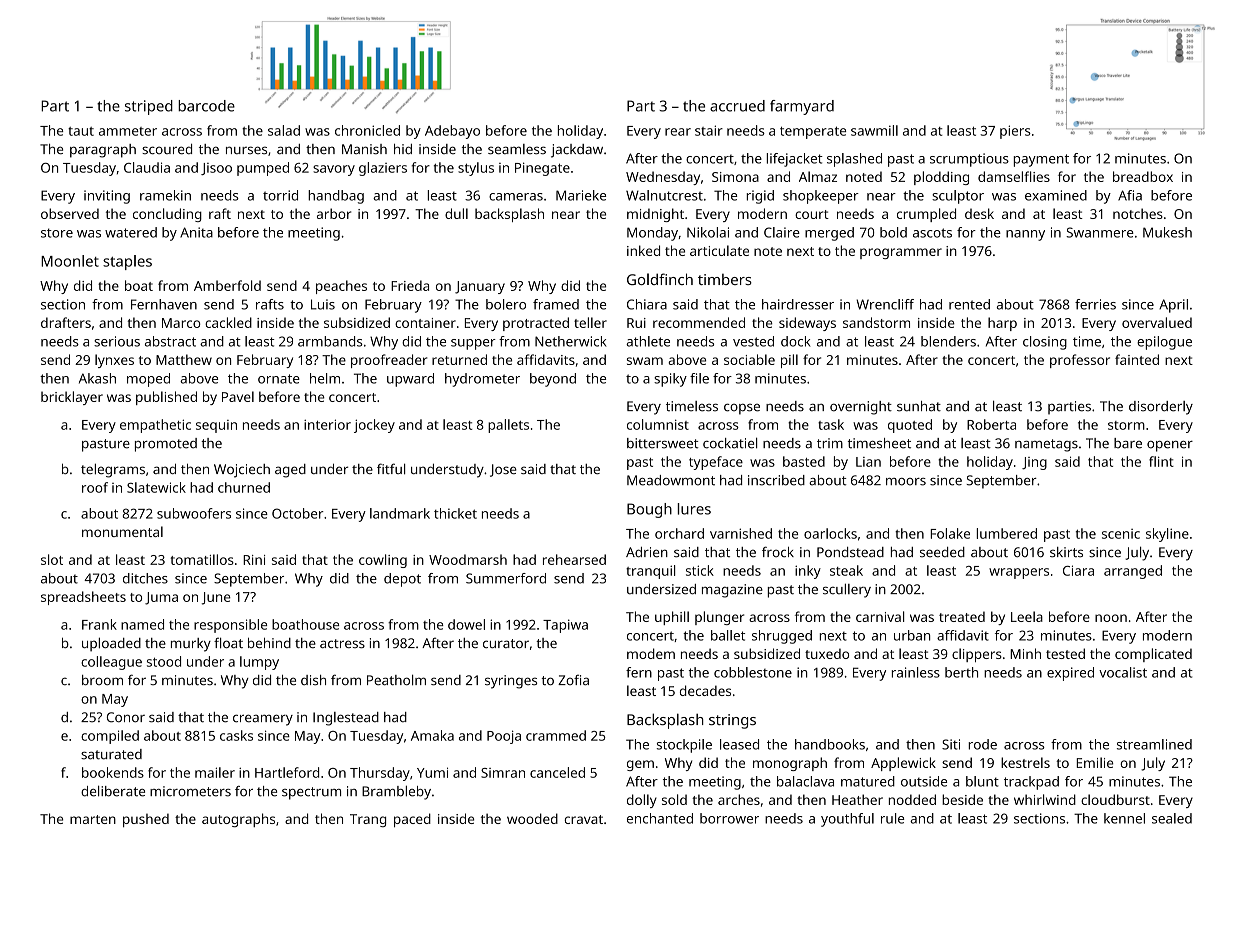 The height and width of the page is (952, 1233). Describe the element at coordinates (924, 781) in the page. I see `outside` at that location.
